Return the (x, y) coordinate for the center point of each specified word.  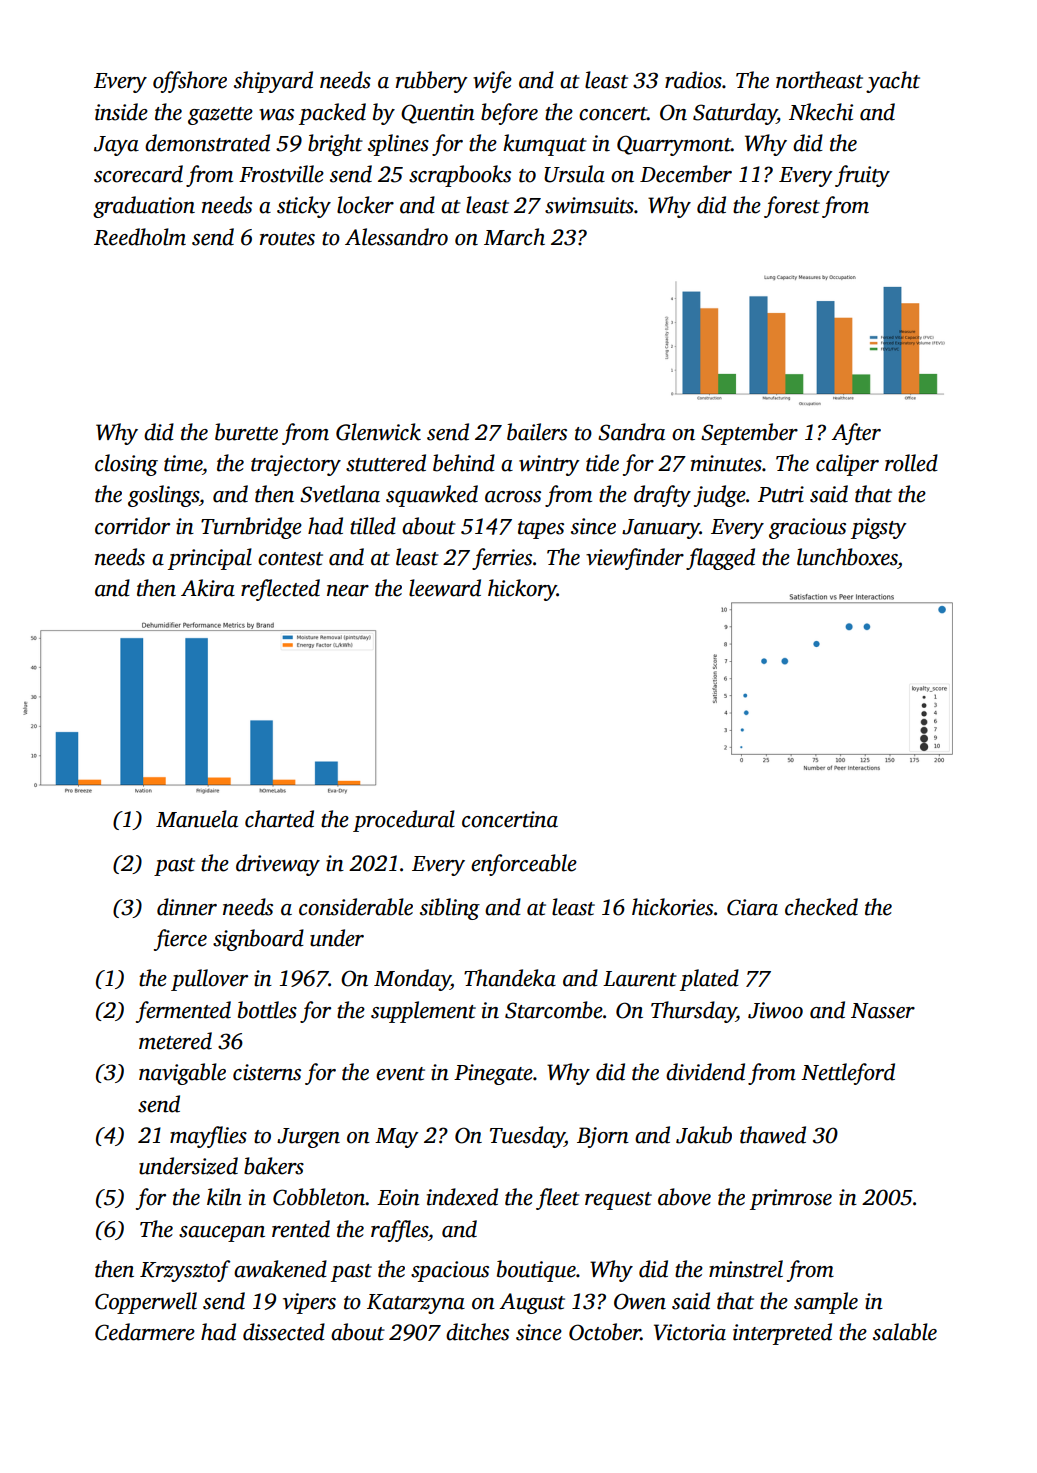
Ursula (574, 174)
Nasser (883, 1011)
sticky (304, 207)
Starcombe (554, 1010)
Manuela (197, 819)
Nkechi (821, 112)
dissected (284, 1332)
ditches (477, 1332)
